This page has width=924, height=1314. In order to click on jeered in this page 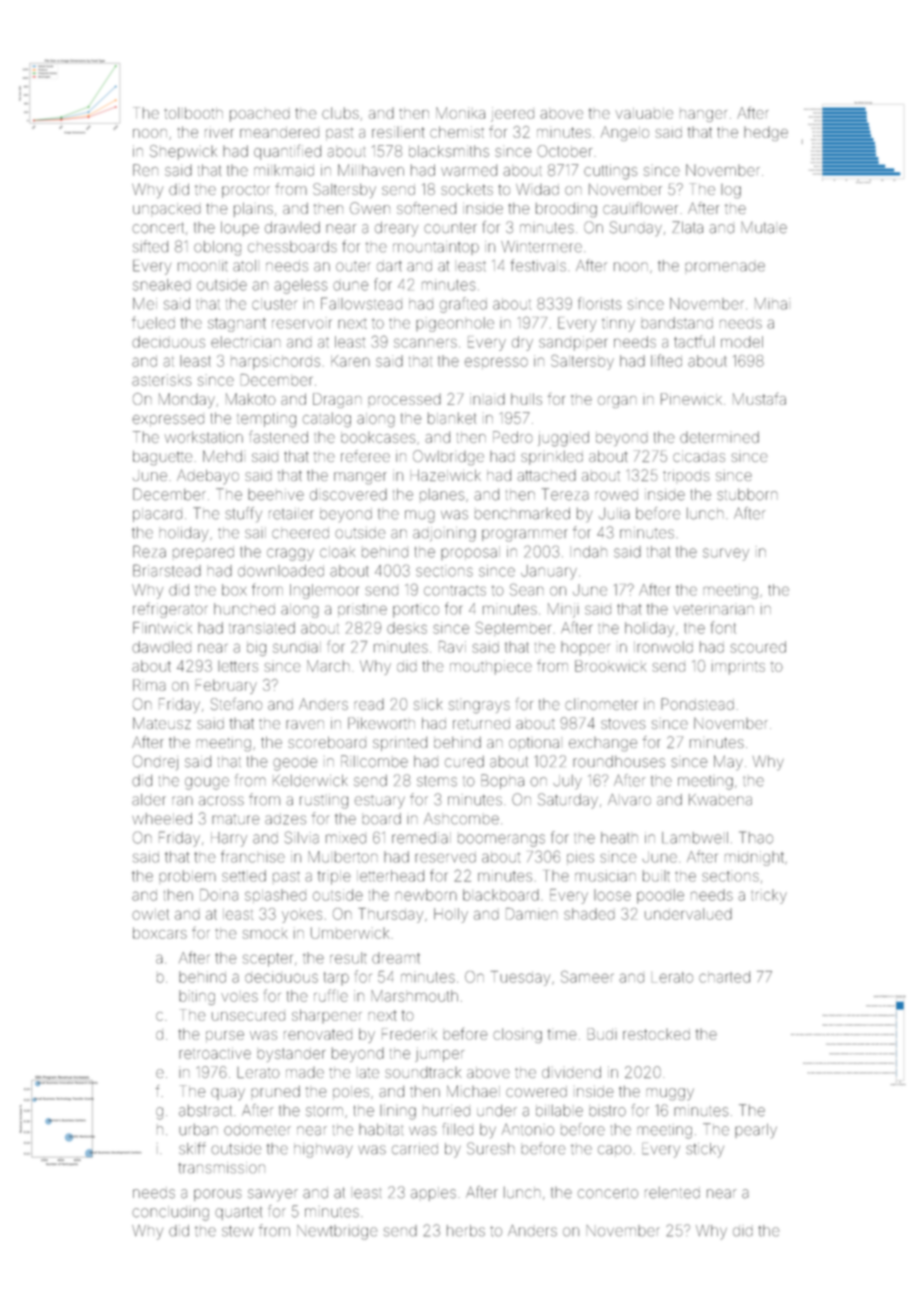, I will do `click(512, 114)`.
